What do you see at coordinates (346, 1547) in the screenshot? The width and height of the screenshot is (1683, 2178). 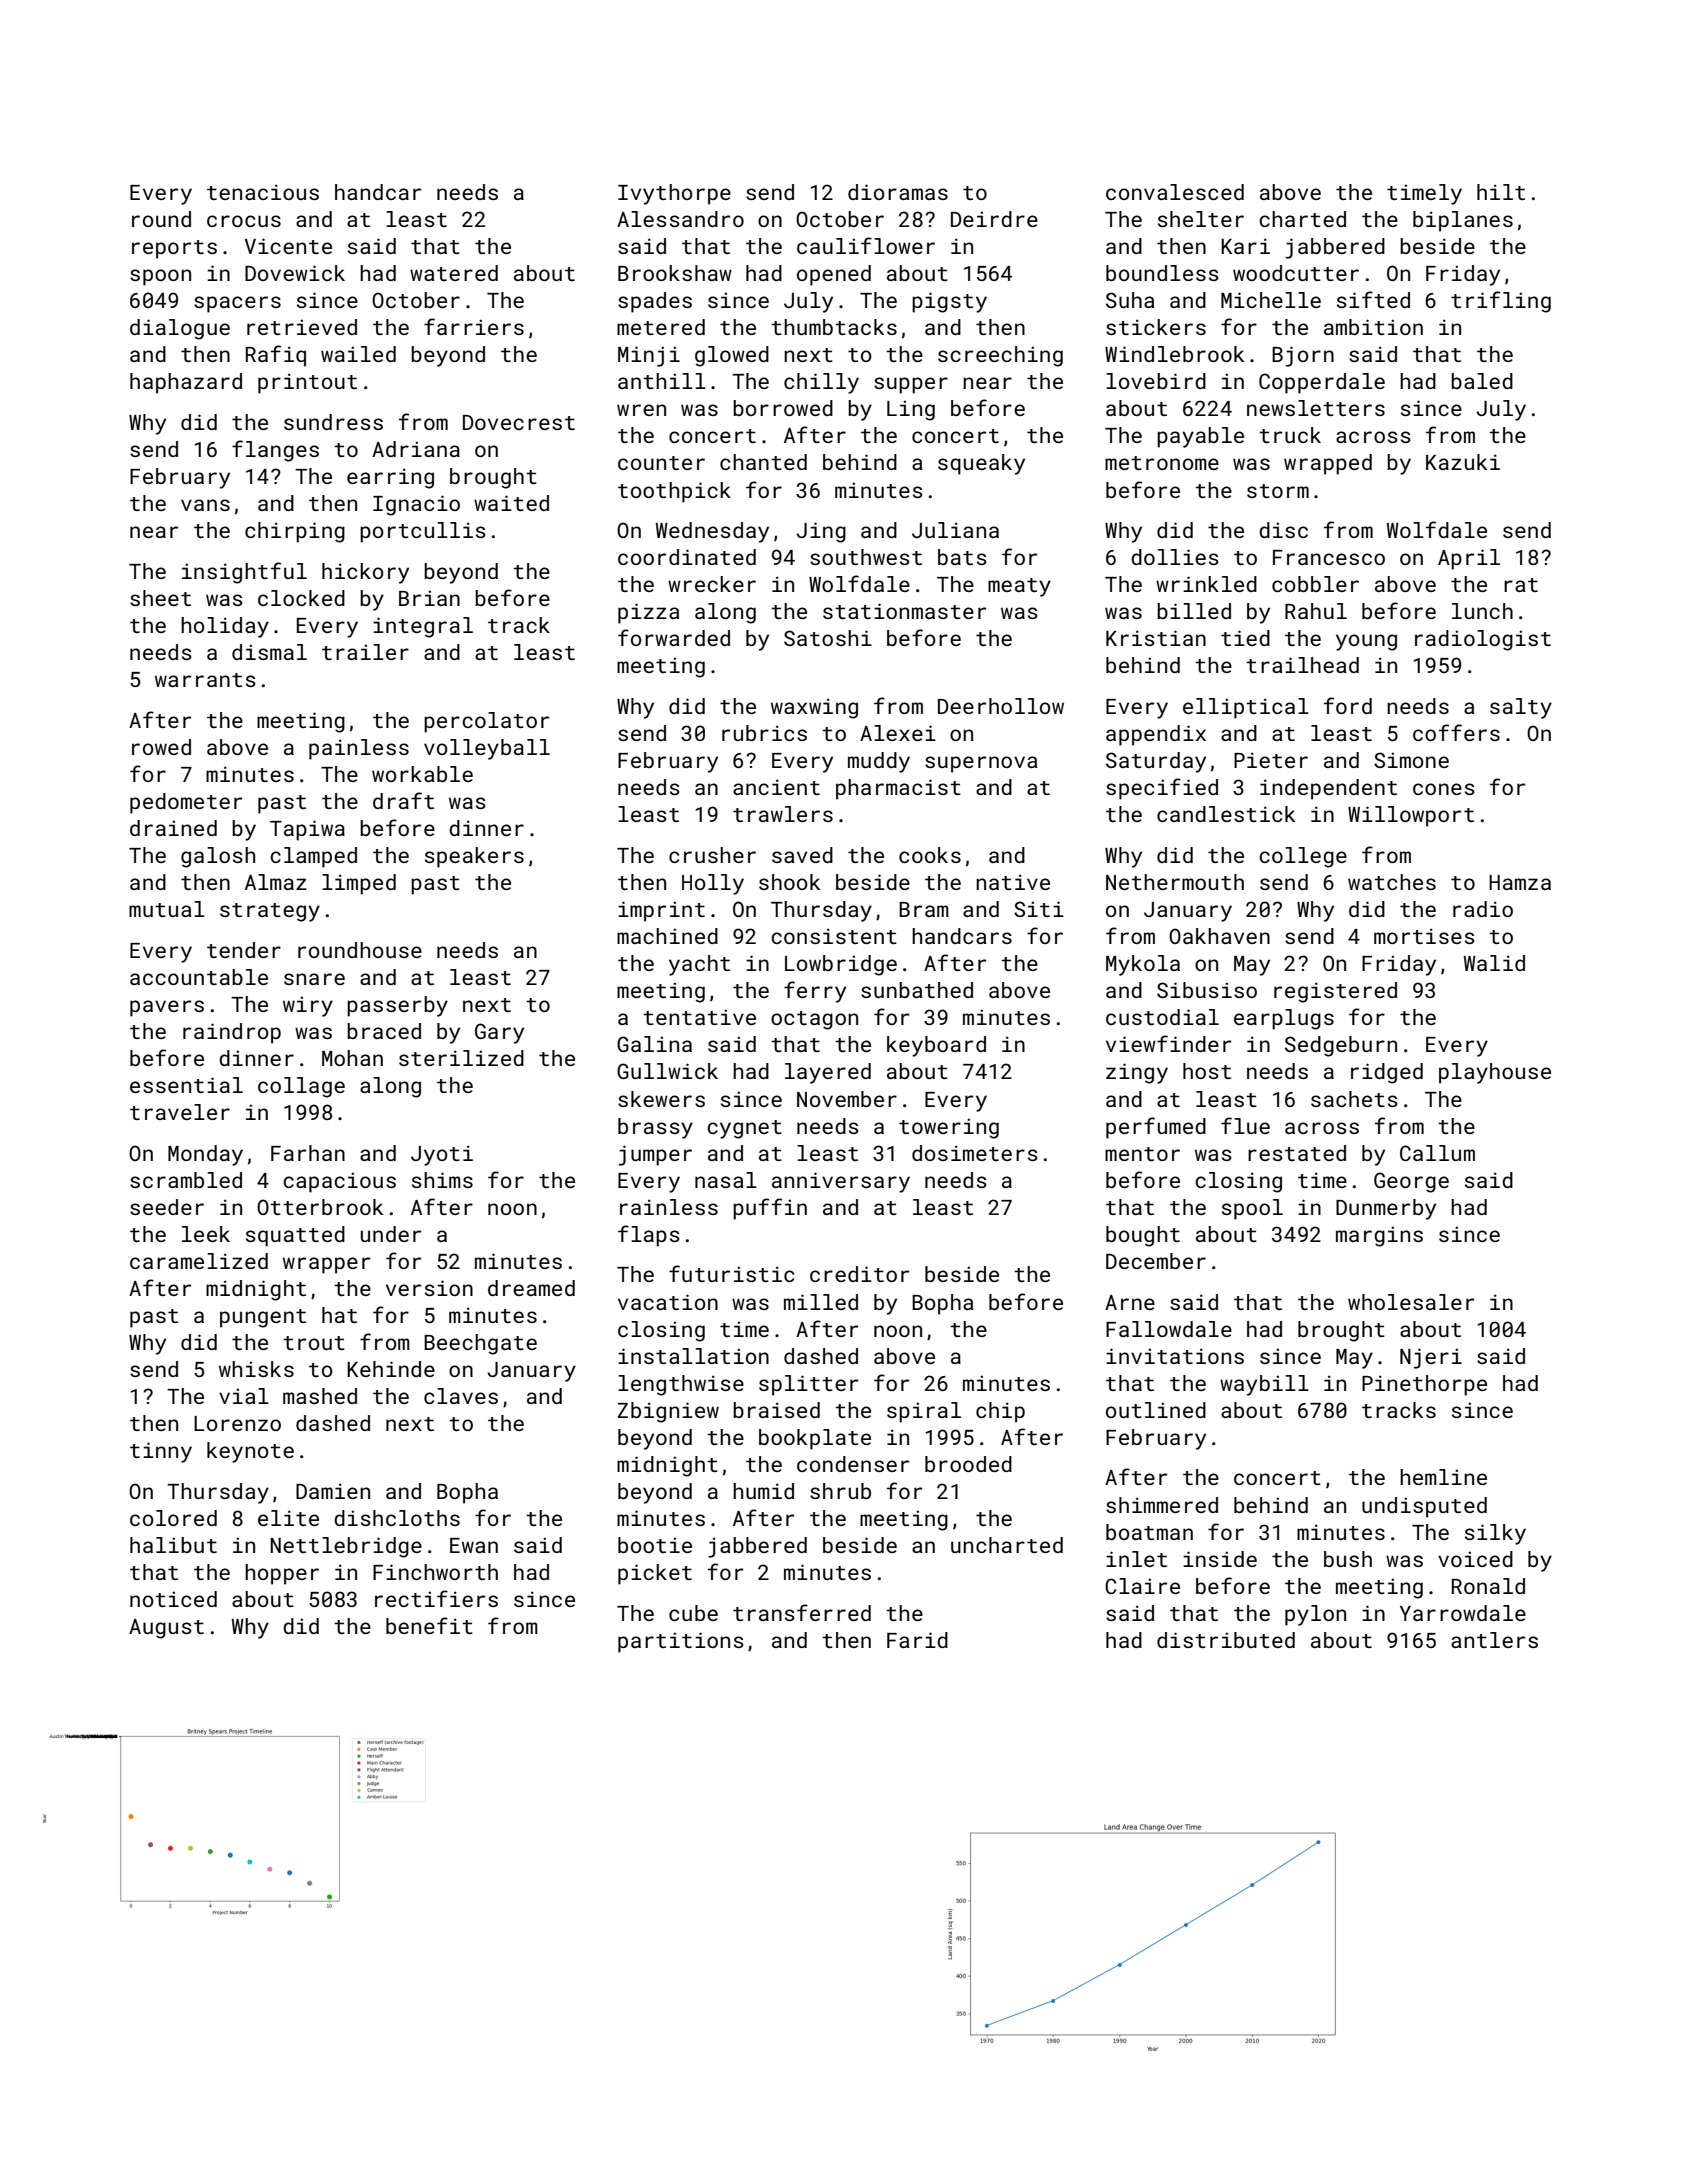 I see `Nettlebridge` at bounding box center [346, 1547].
